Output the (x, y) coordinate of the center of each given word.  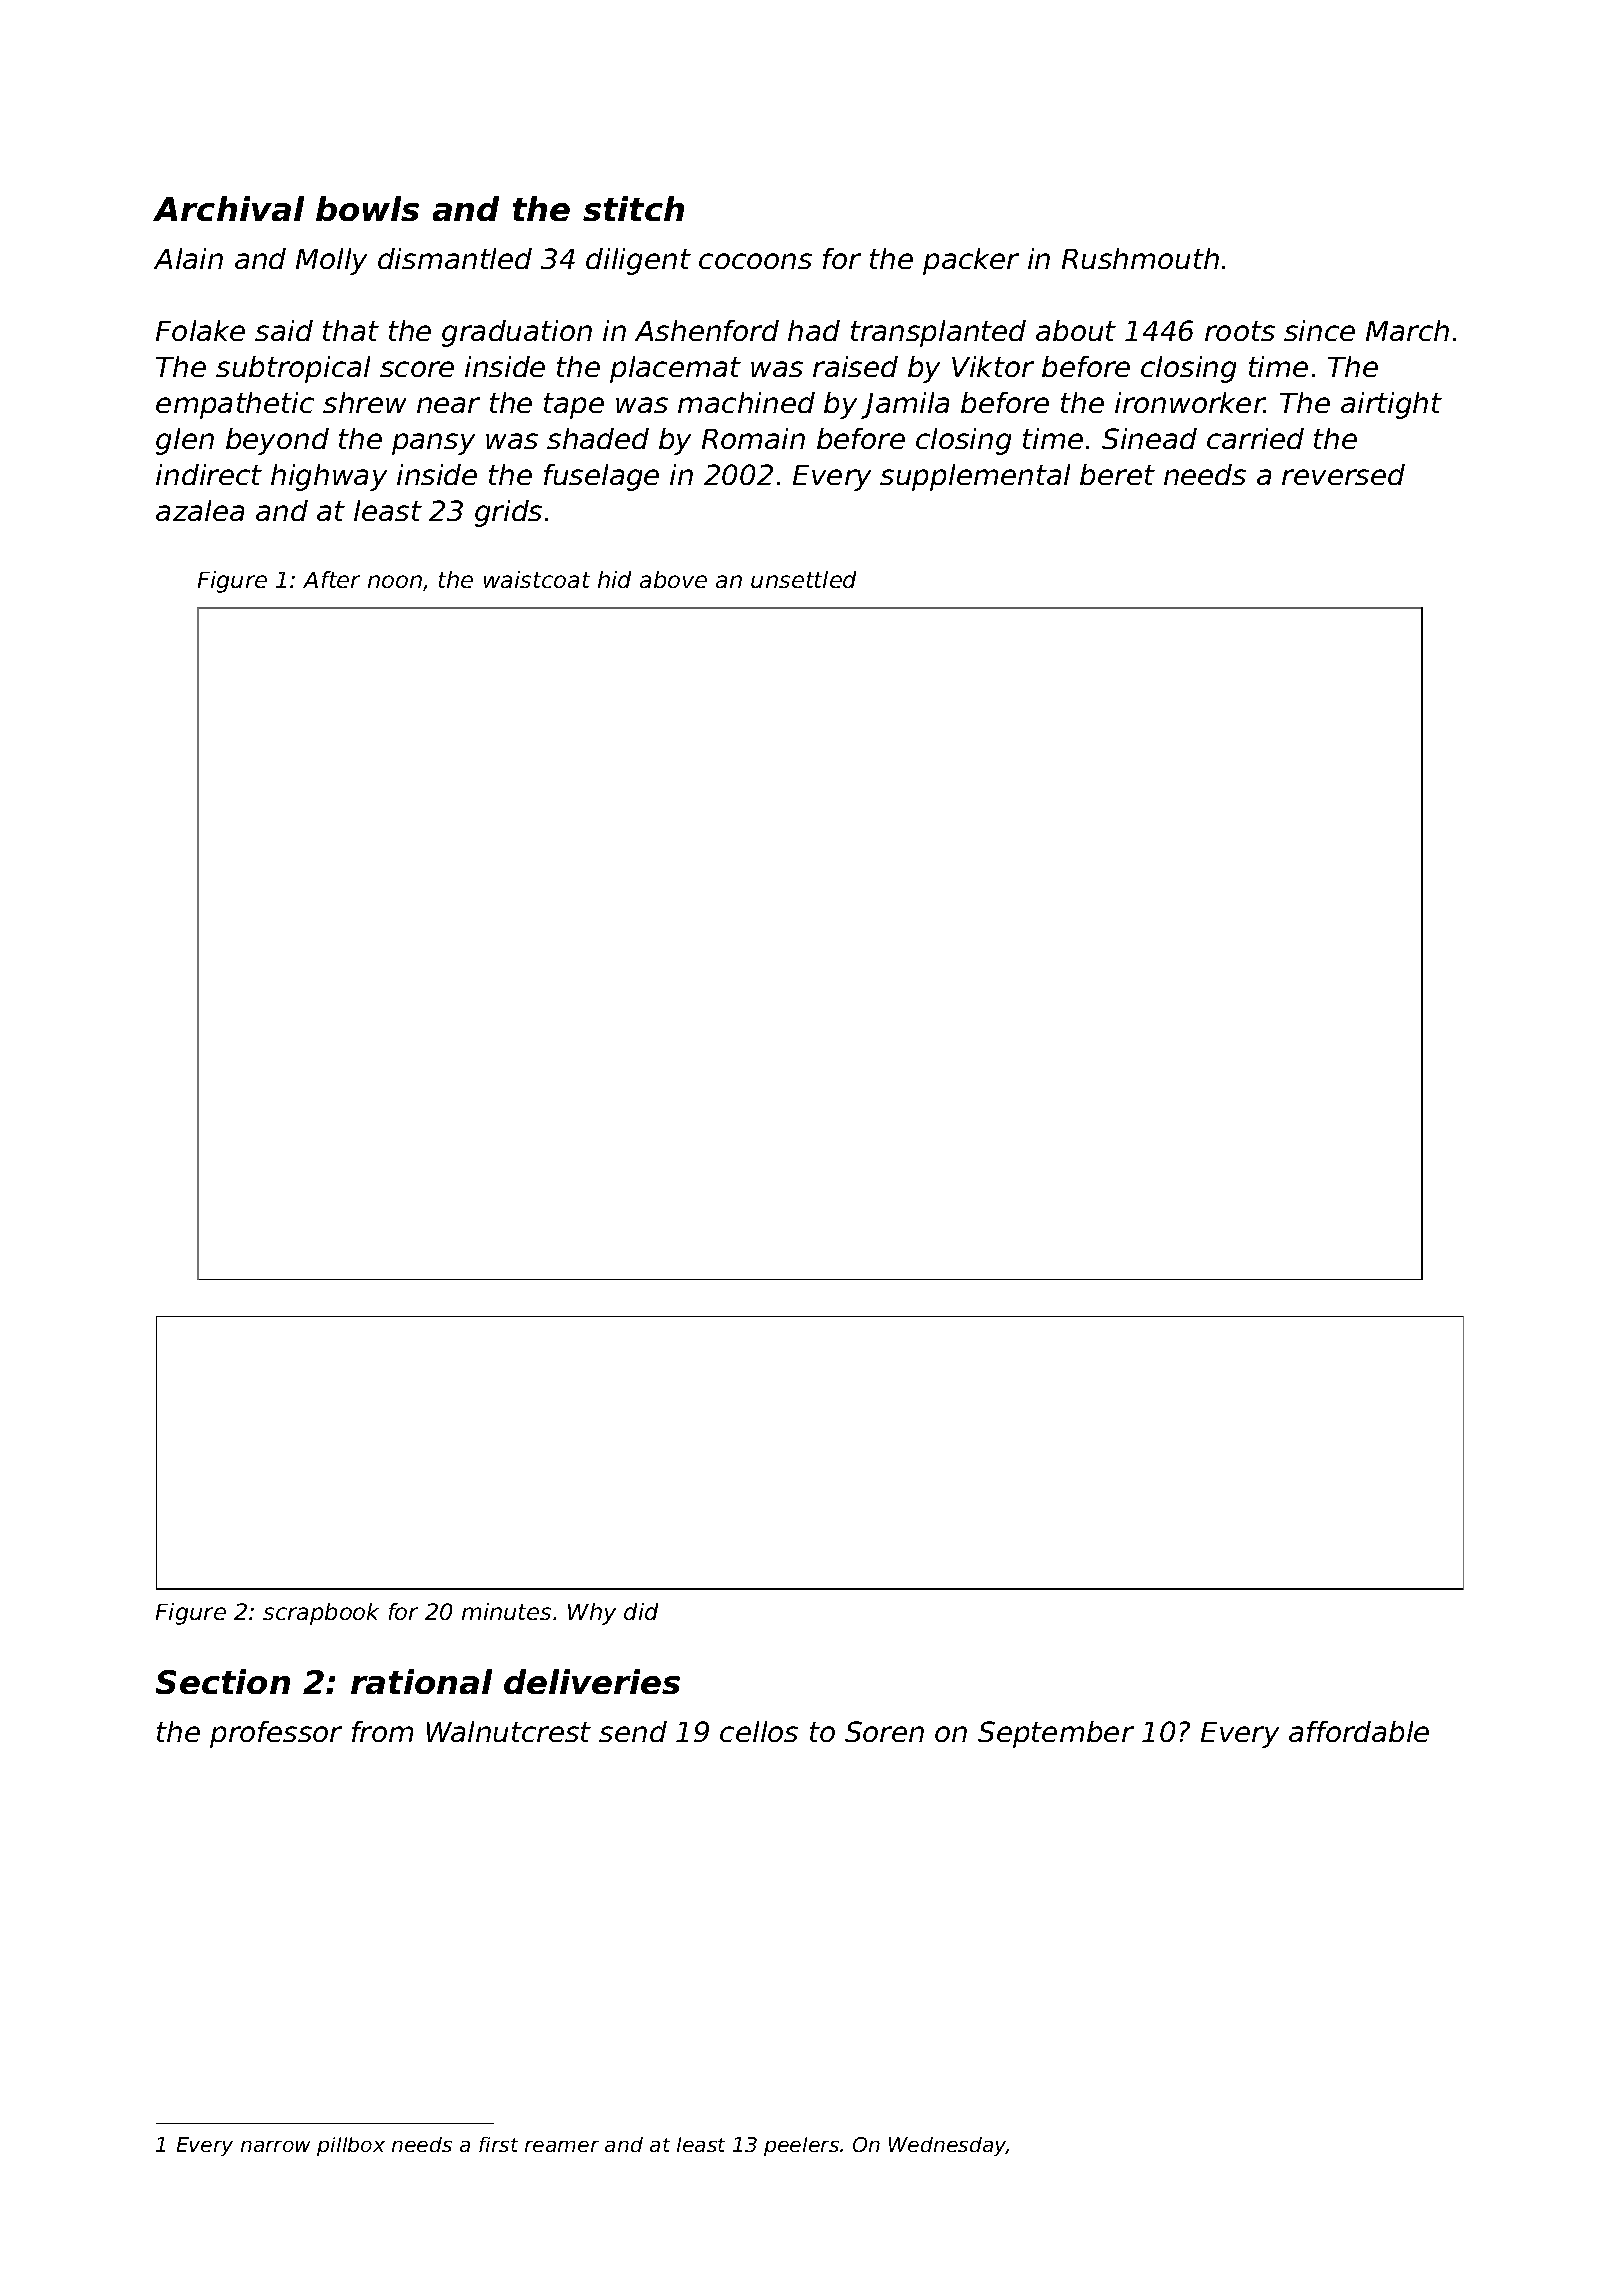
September (1056, 1734)
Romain (753, 438)
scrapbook (321, 1614)
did (641, 1611)
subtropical (293, 369)
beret (1117, 474)
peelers (801, 2146)
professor (276, 1734)
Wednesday (947, 2146)
